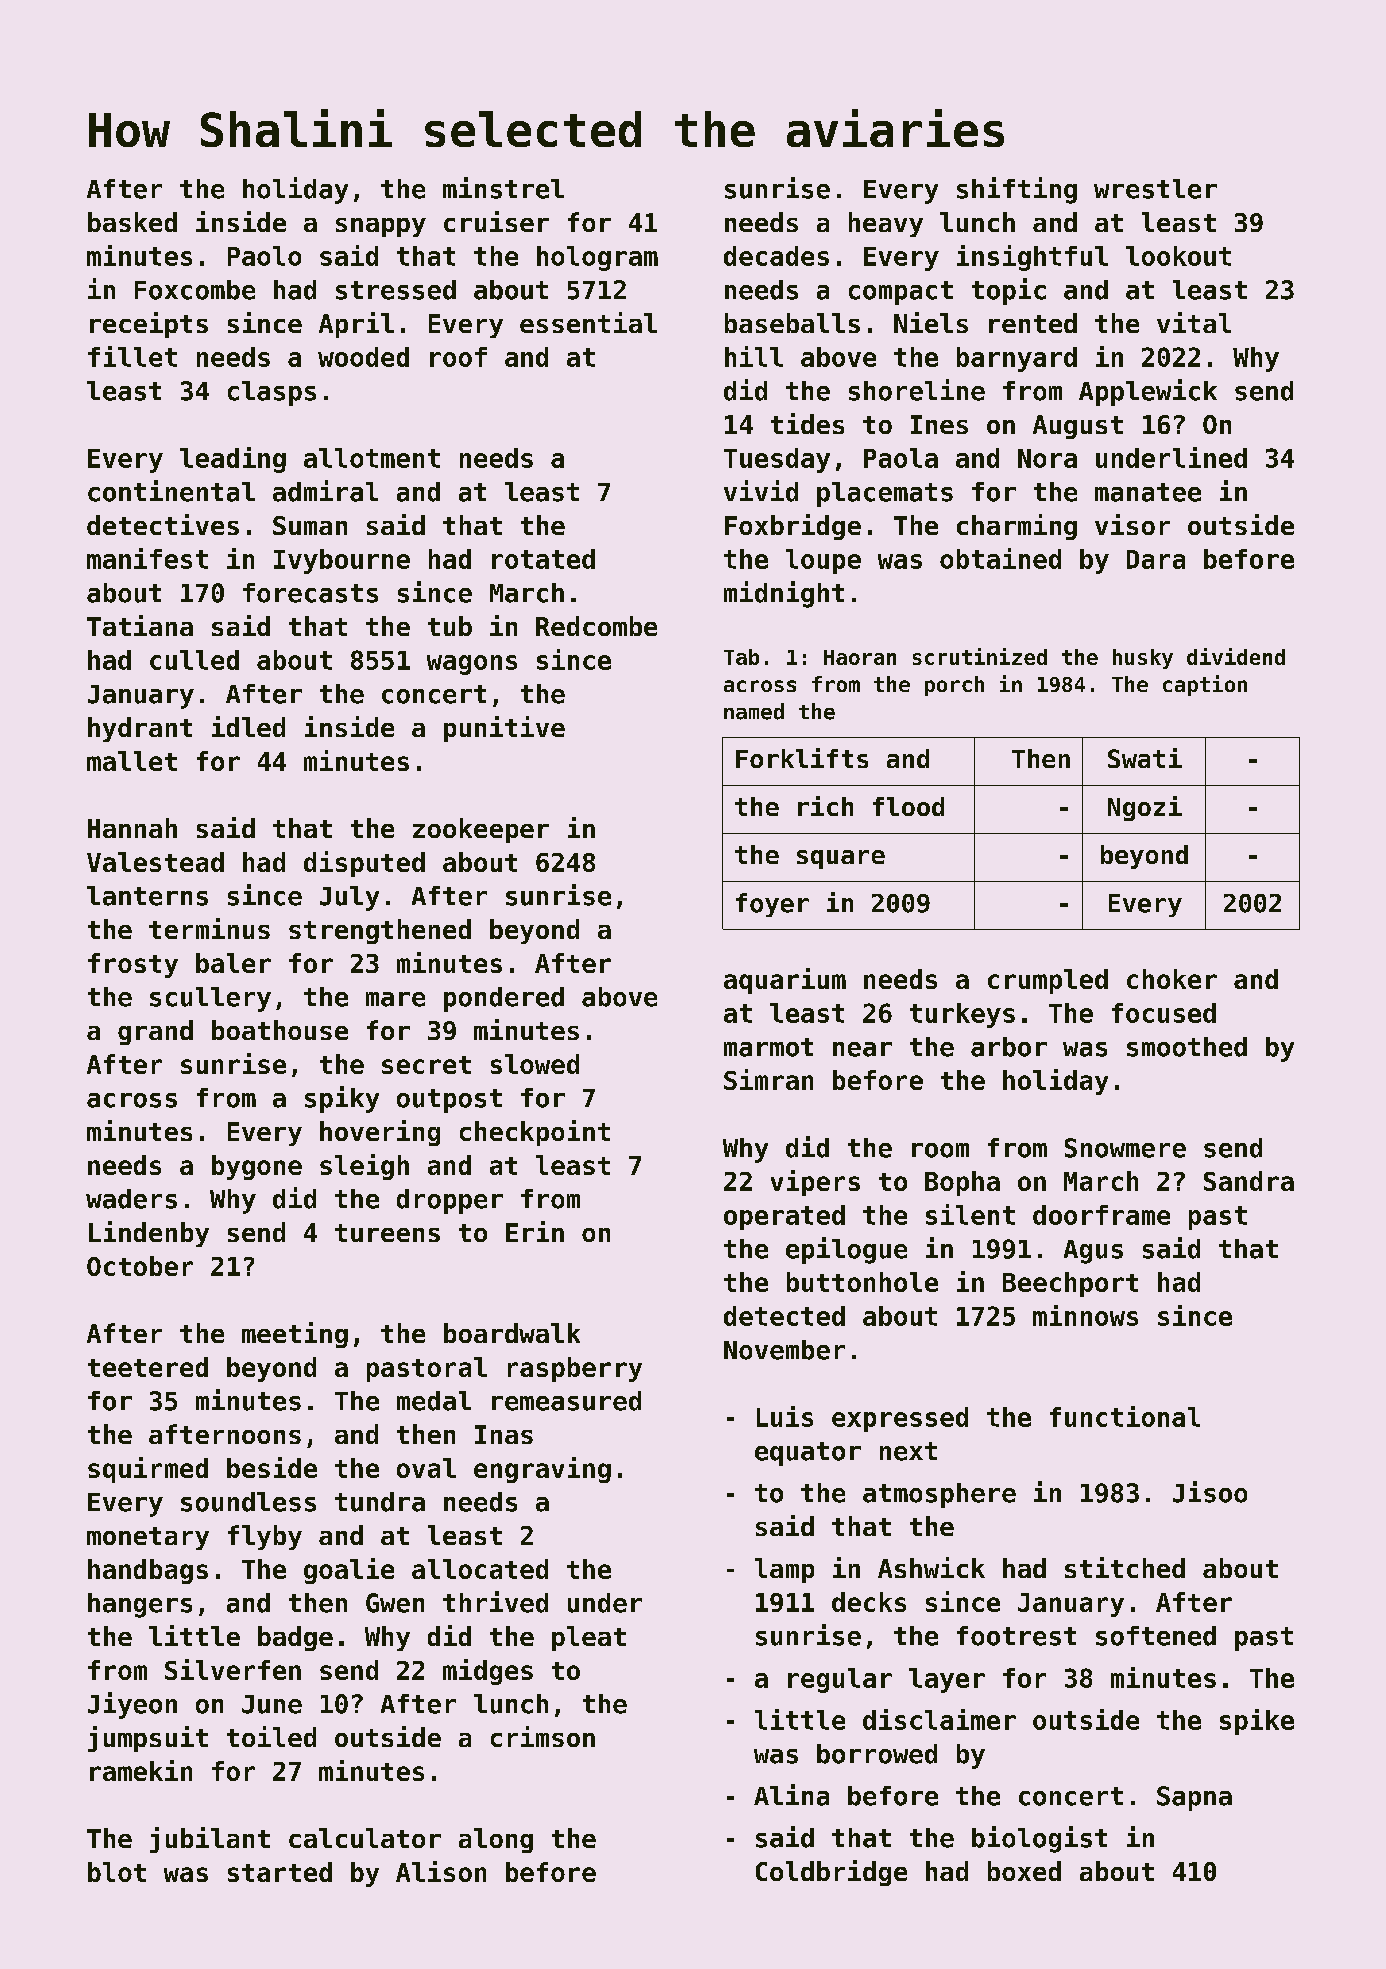  Describe the element at coordinates (1148, 392) in the image. I see `Applewick` at that location.
